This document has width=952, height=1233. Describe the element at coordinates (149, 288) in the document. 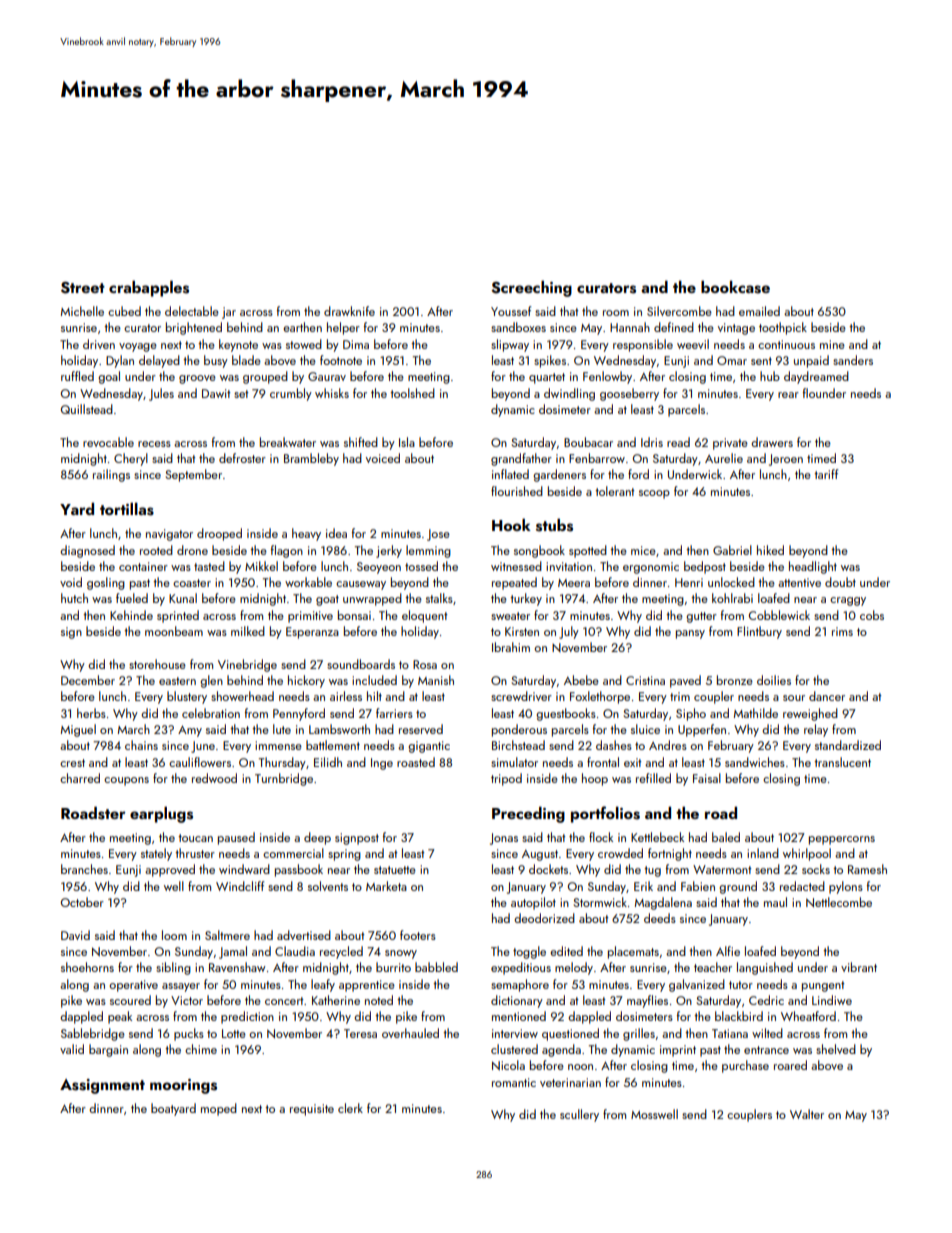

I see `crabapples` at that location.
